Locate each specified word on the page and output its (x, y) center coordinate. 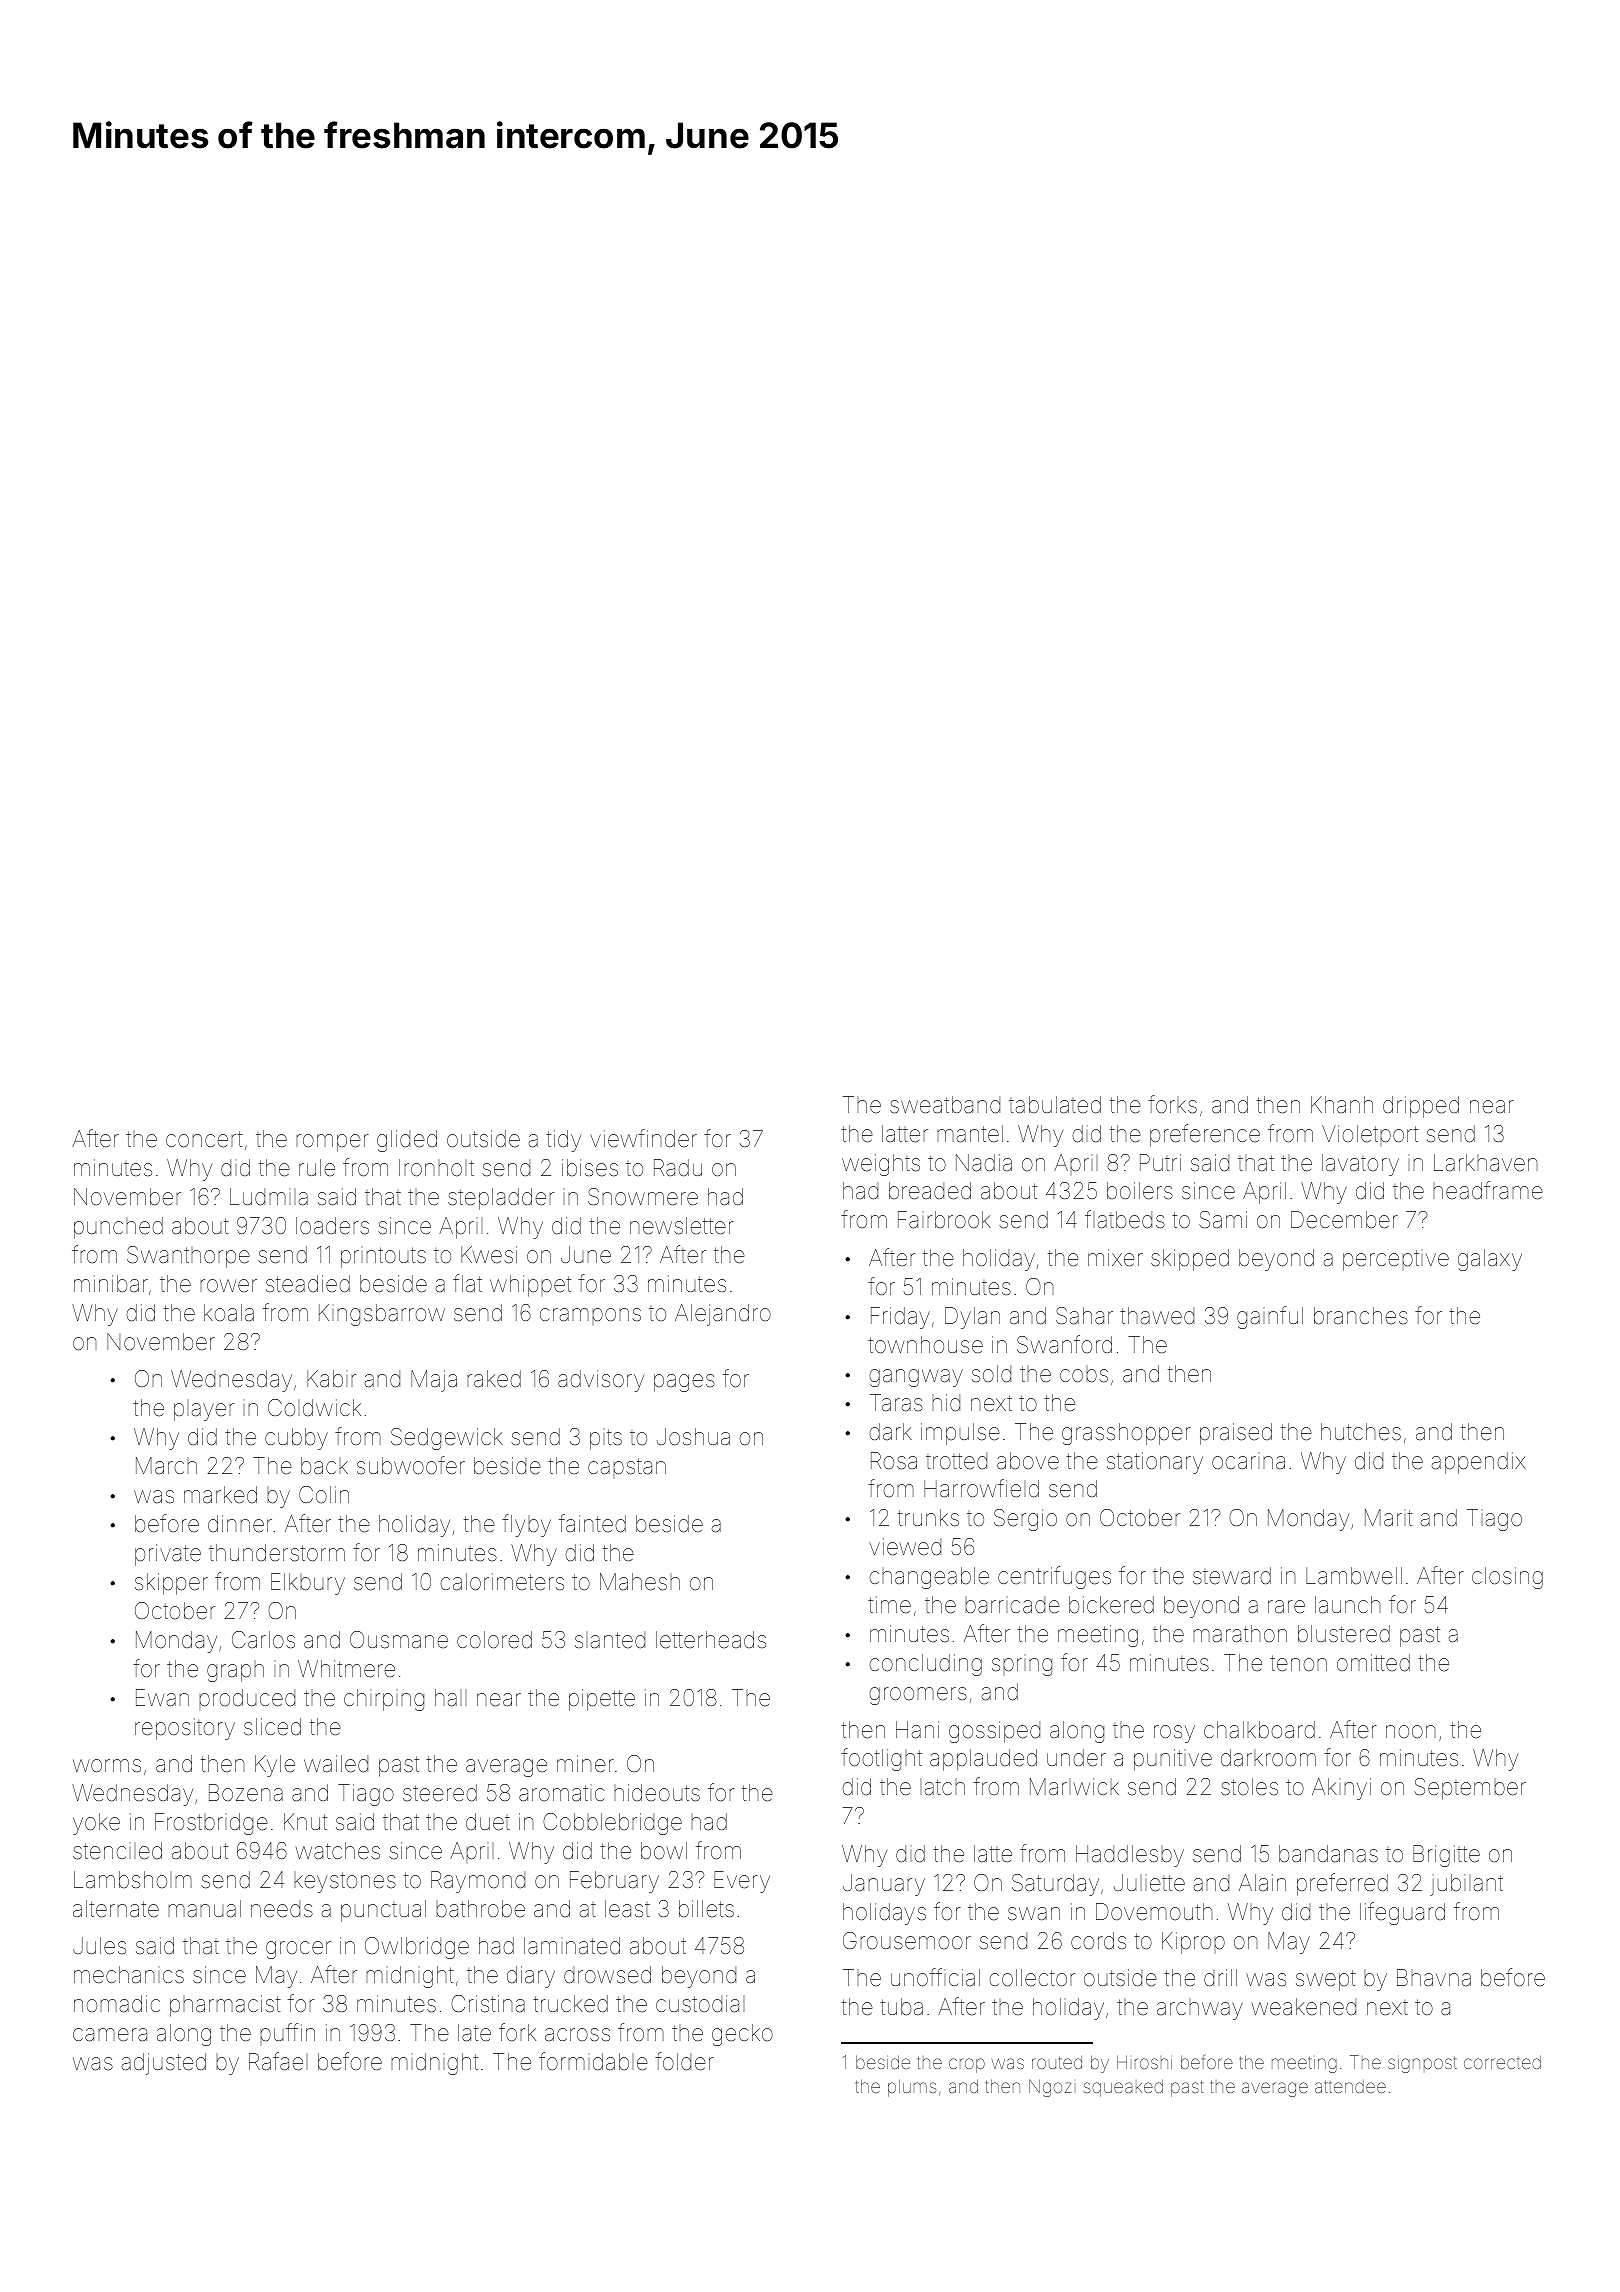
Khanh (1342, 1104)
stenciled (117, 1851)
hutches (1361, 1432)
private (168, 1555)
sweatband (945, 1105)
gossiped (994, 1732)
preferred (1342, 1884)
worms (107, 1766)
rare (1286, 1606)
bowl (664, 1850)
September (1470, 1789)
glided (407, 1141)
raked (494, 1379)
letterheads (711, 1640)
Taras (896, 1403)
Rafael (278, 2061)
